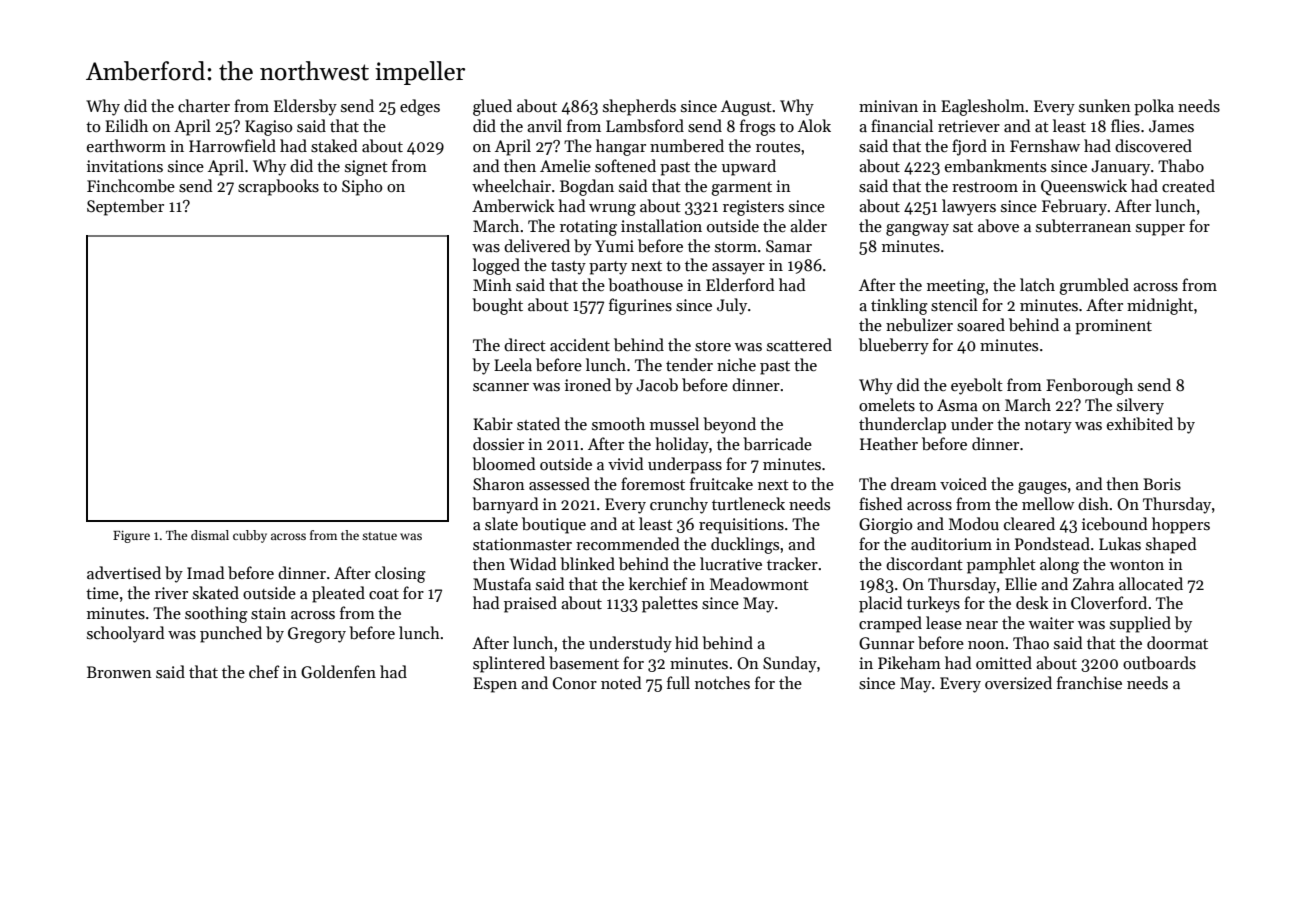 This screenshot has width=1308, height=924. I want to click on full, so click(678, 682).
